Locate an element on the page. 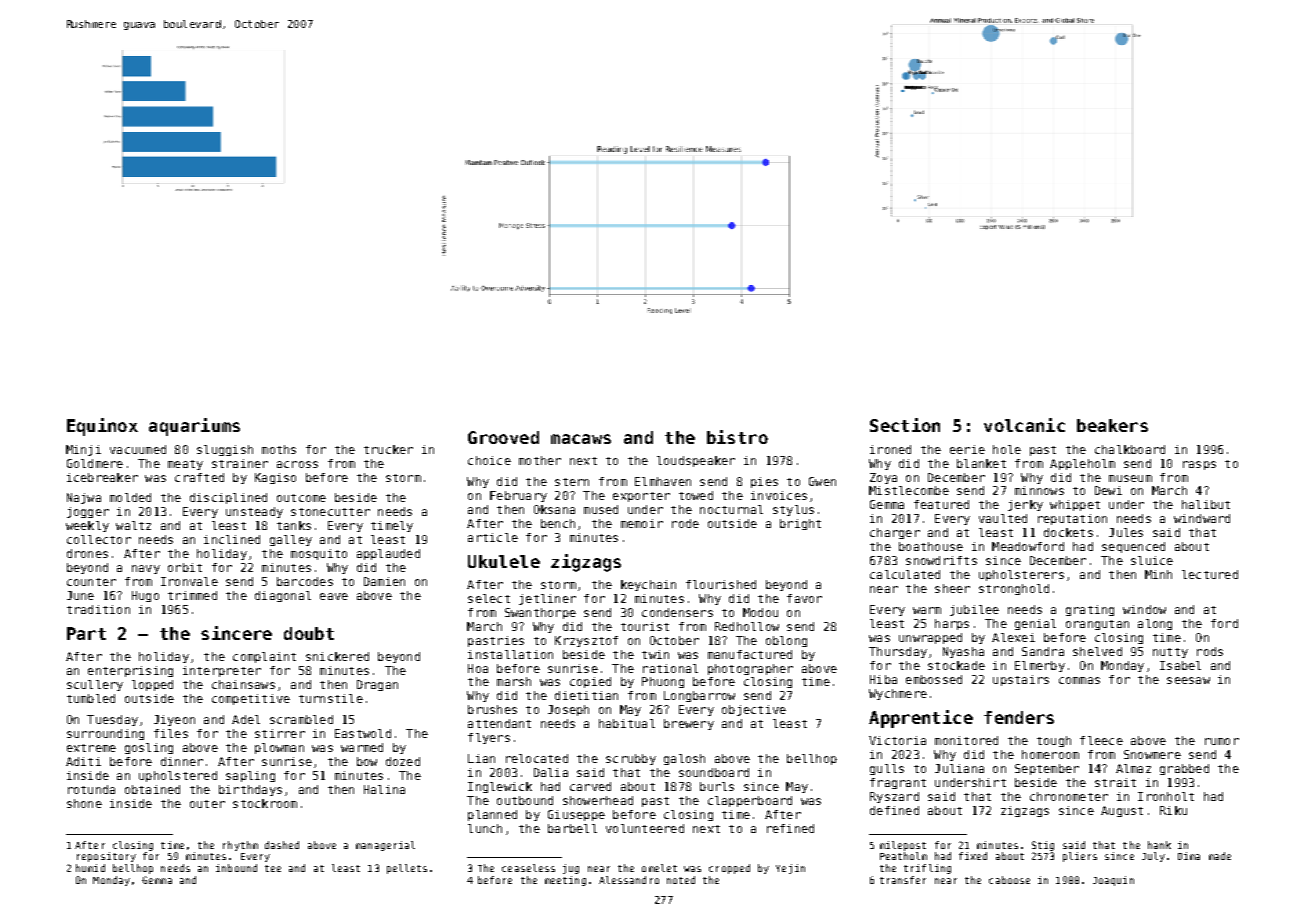 Image resolution: width=1308 pixels, height=924 pixels. rhythm is located at coordinates (240, 846).
